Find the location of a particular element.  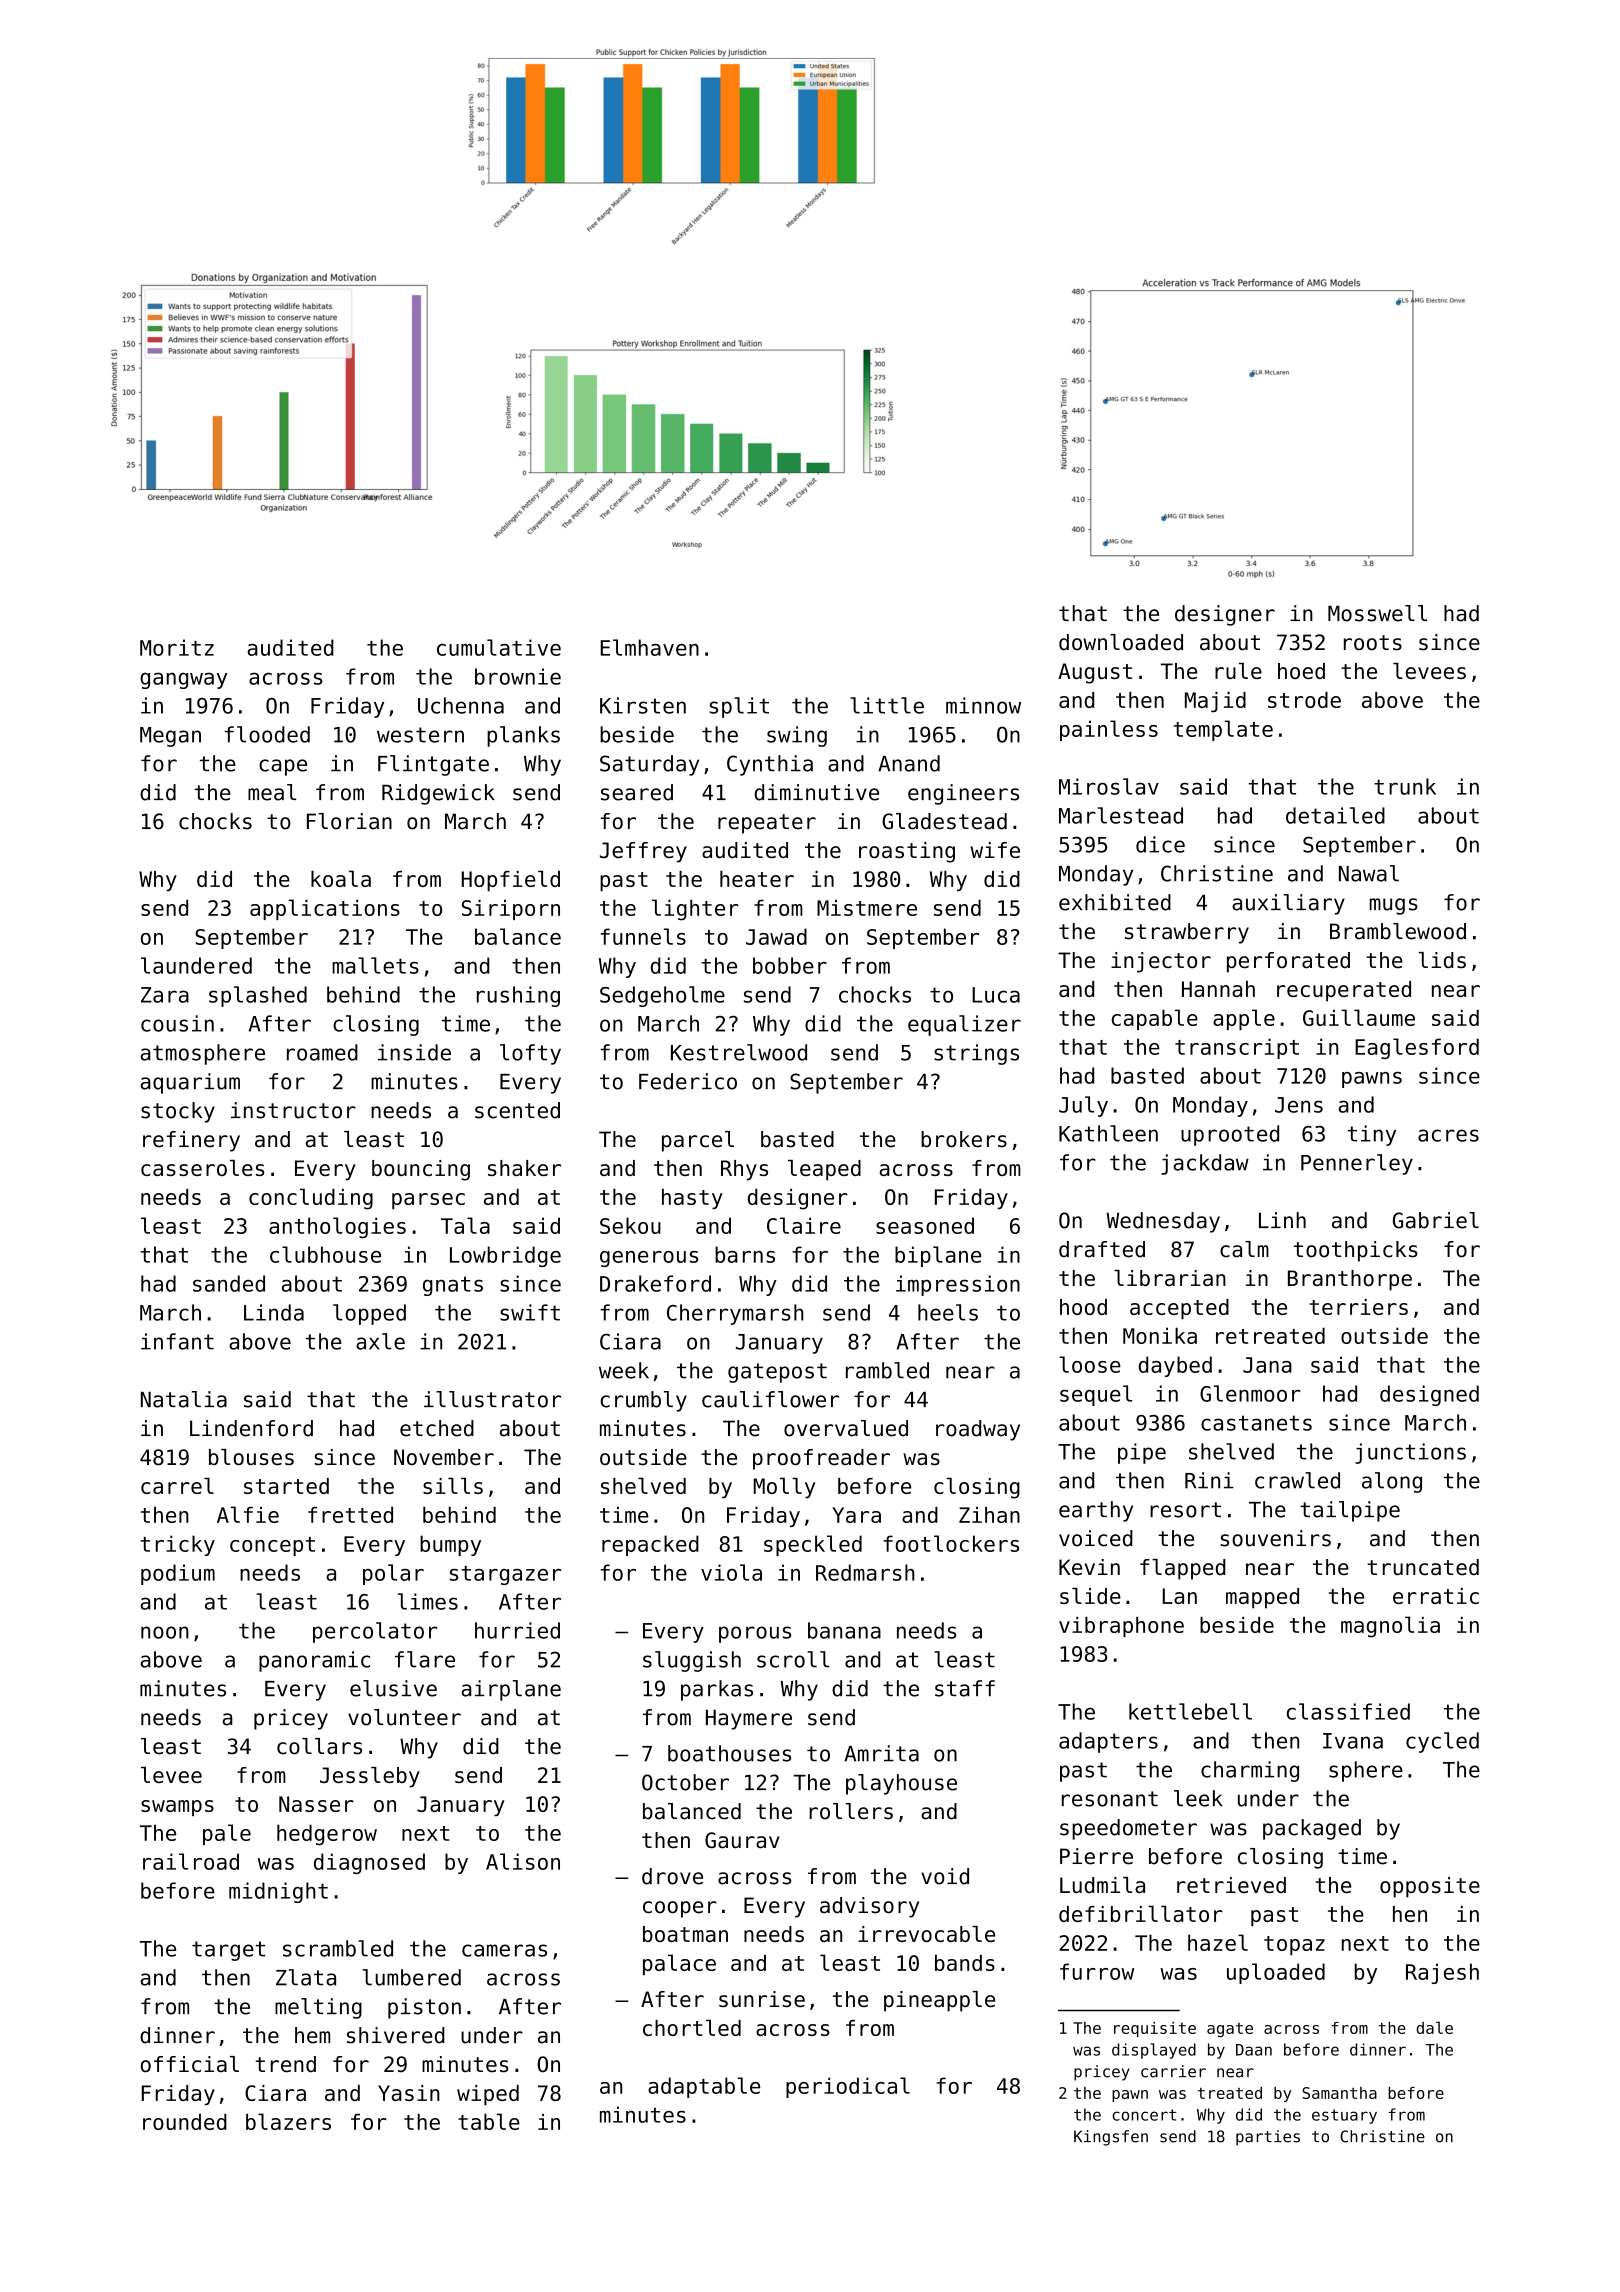

charming is located at coordinates (1250, 1771).
